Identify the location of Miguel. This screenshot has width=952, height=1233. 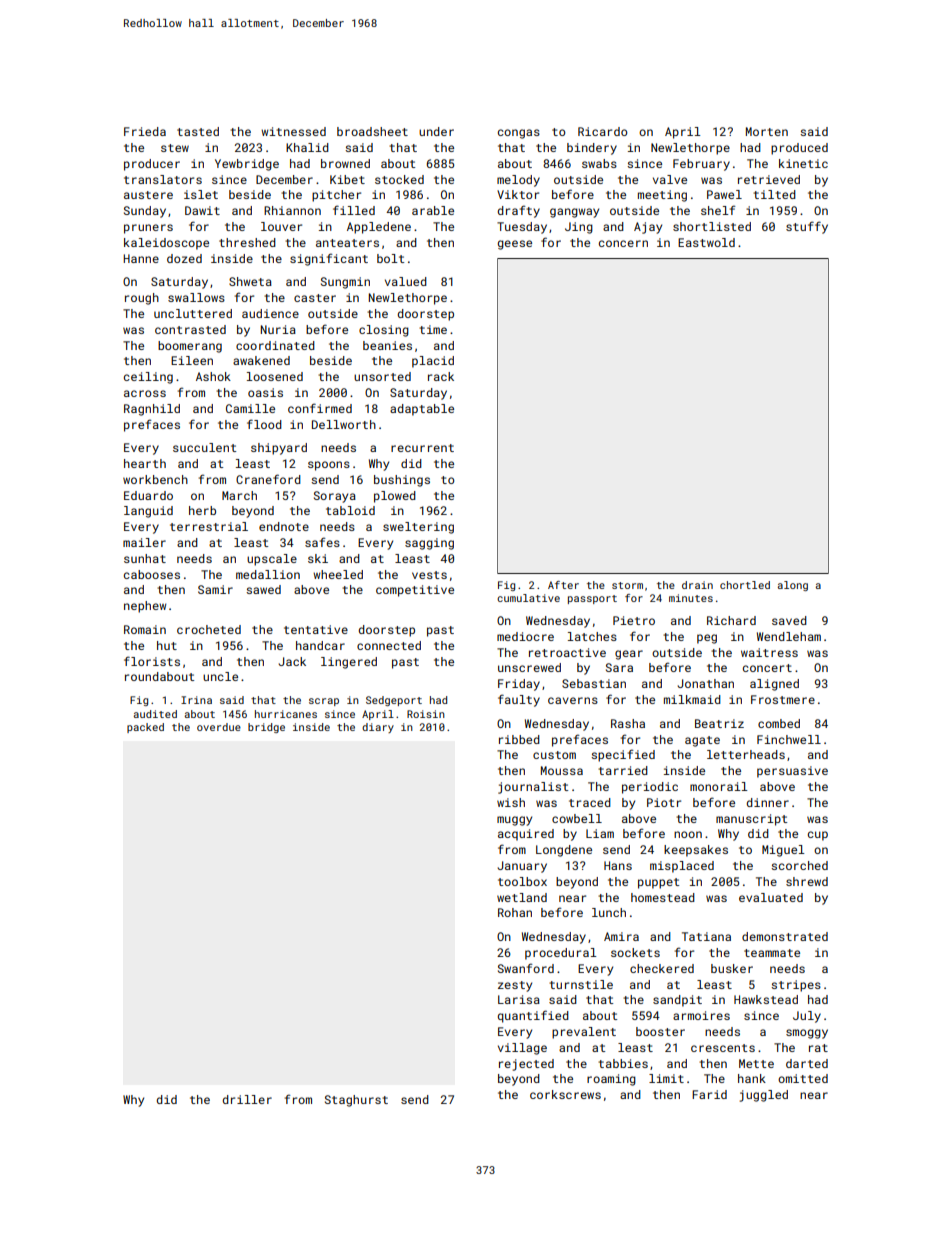
(783, 851).
